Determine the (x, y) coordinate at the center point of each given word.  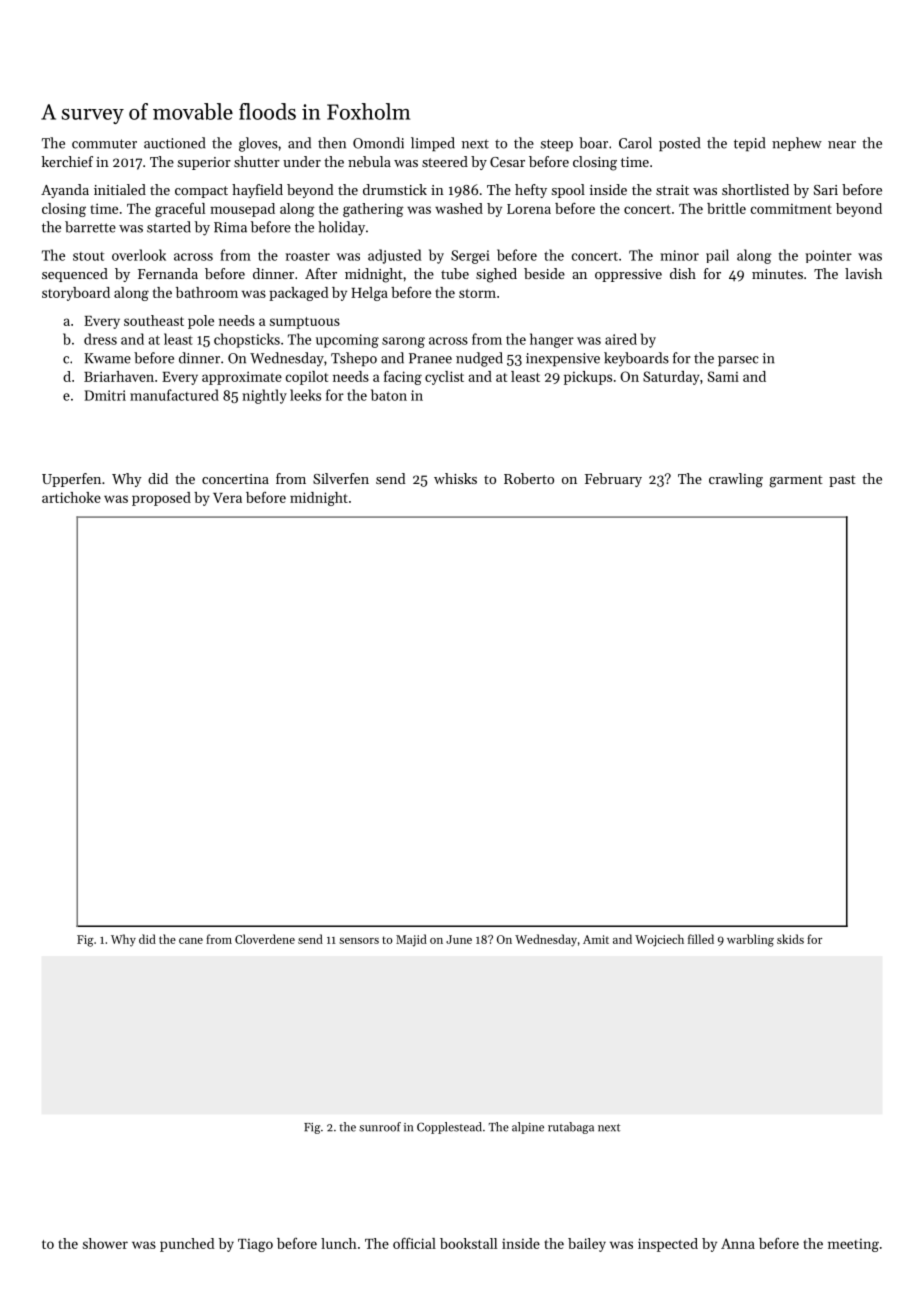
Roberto (529, 478)
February (613, 480)
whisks (455, 478)
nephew (797, 144)
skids (790, 939)
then (332, 143)
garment (796, 481)
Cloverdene (265, 939)
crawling (736, 480)
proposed (161, 499)
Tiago (255, 1245)
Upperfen (71, 480)
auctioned (174, 143)
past (842, 481)
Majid (411, 940)
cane (191, 941)
